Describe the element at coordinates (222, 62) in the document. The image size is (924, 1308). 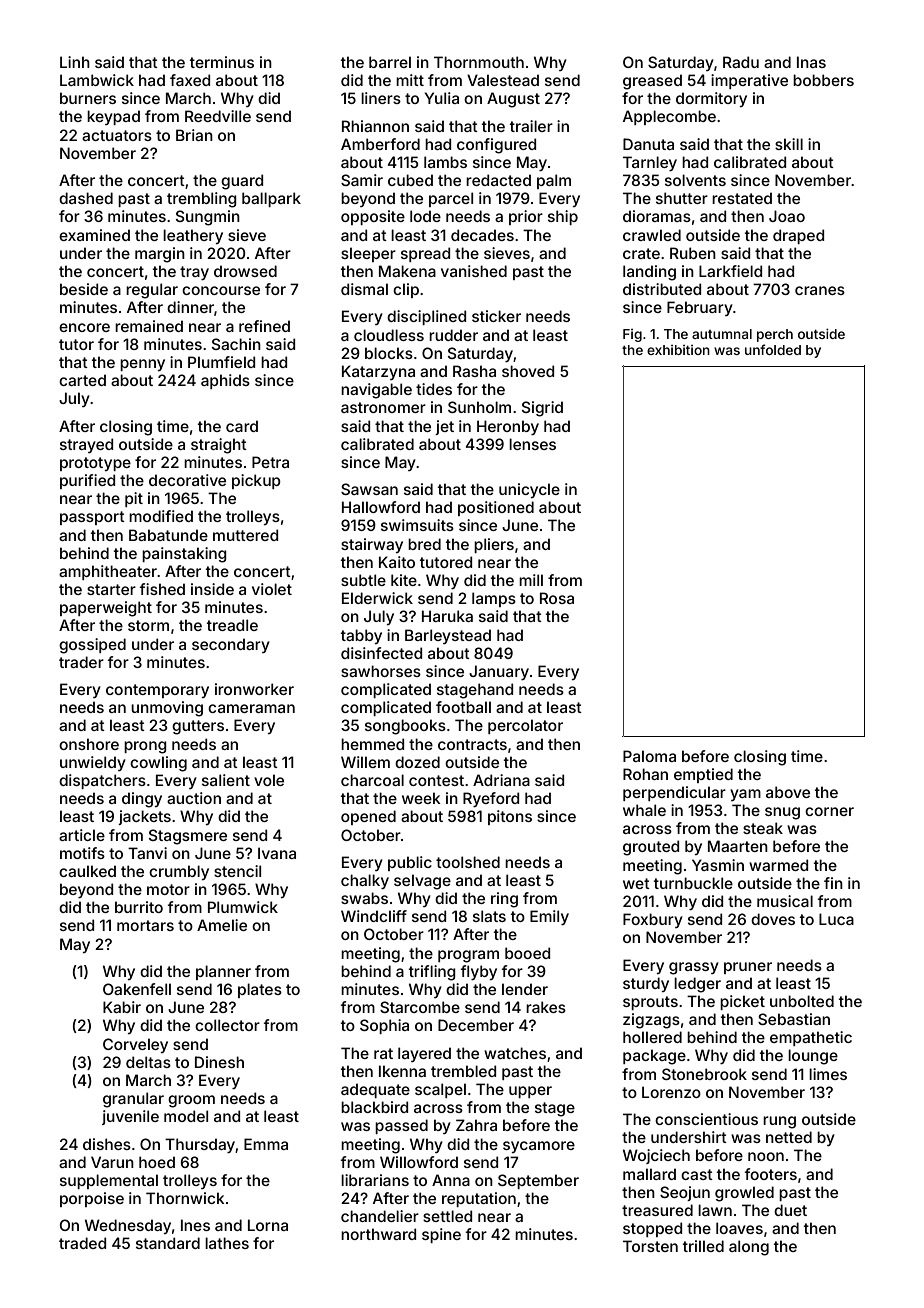
I see `terminus` at that location.
